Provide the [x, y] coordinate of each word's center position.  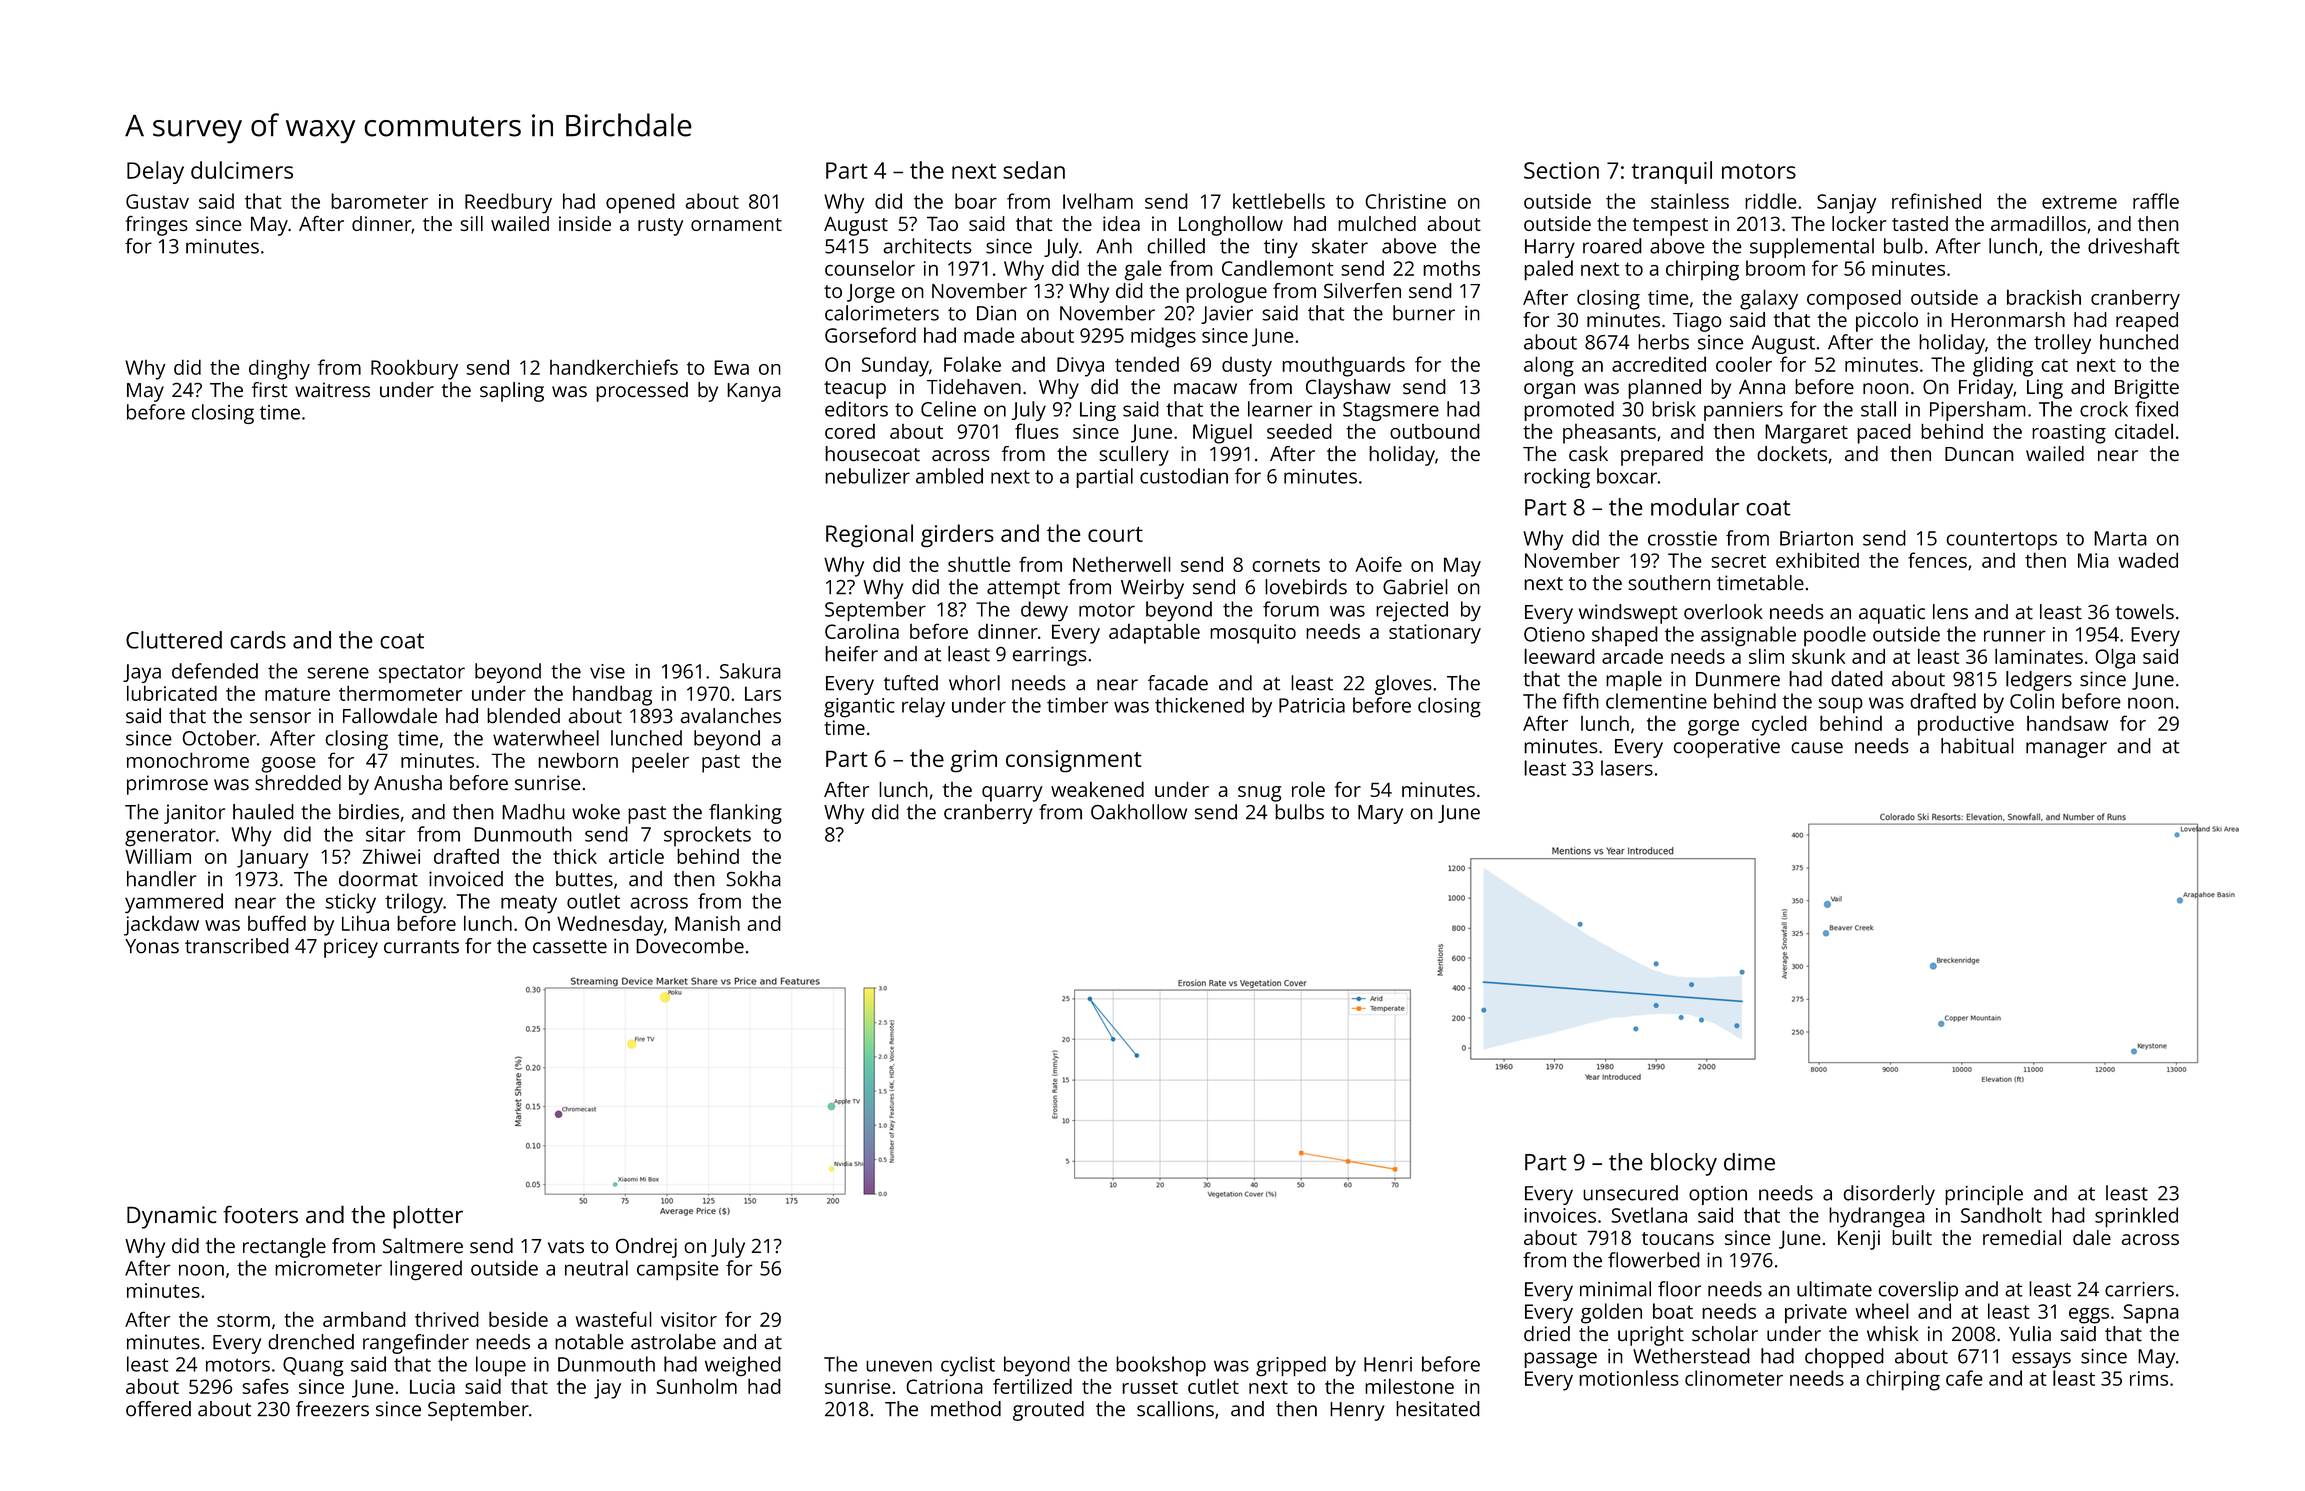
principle [1984, 1195]
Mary [1380, 814]
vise [607, 671]
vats [566, 1247]
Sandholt [2001, 1215]
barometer [379, 201]
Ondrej [646, 1248]
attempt [1023, 590]
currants [421, 947]
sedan [1034, 170]
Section [1561, 170]
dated [1857, 679]
